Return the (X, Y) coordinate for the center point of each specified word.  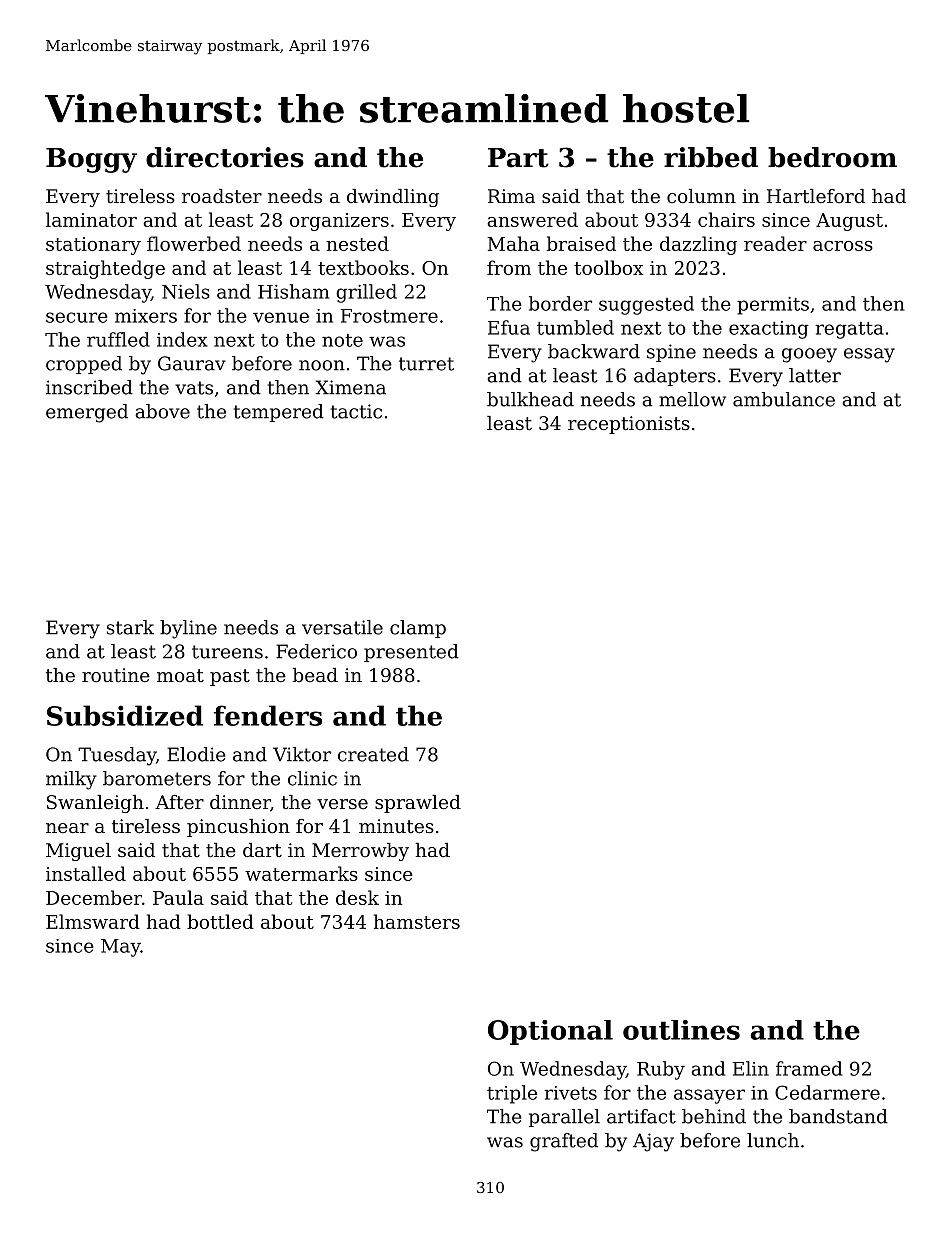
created (373, 754)
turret (426, 364)
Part (518, 158)
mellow (692, 399)
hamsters (417, 921)
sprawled (418, 804)
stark (130, 627)
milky (71, 780)
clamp (418, 629)
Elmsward (93, 921)
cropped (84, 365)
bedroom (832, 157)
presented (411, 653)
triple (512, 1094)
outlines (681, 1030)
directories (225, 157)
